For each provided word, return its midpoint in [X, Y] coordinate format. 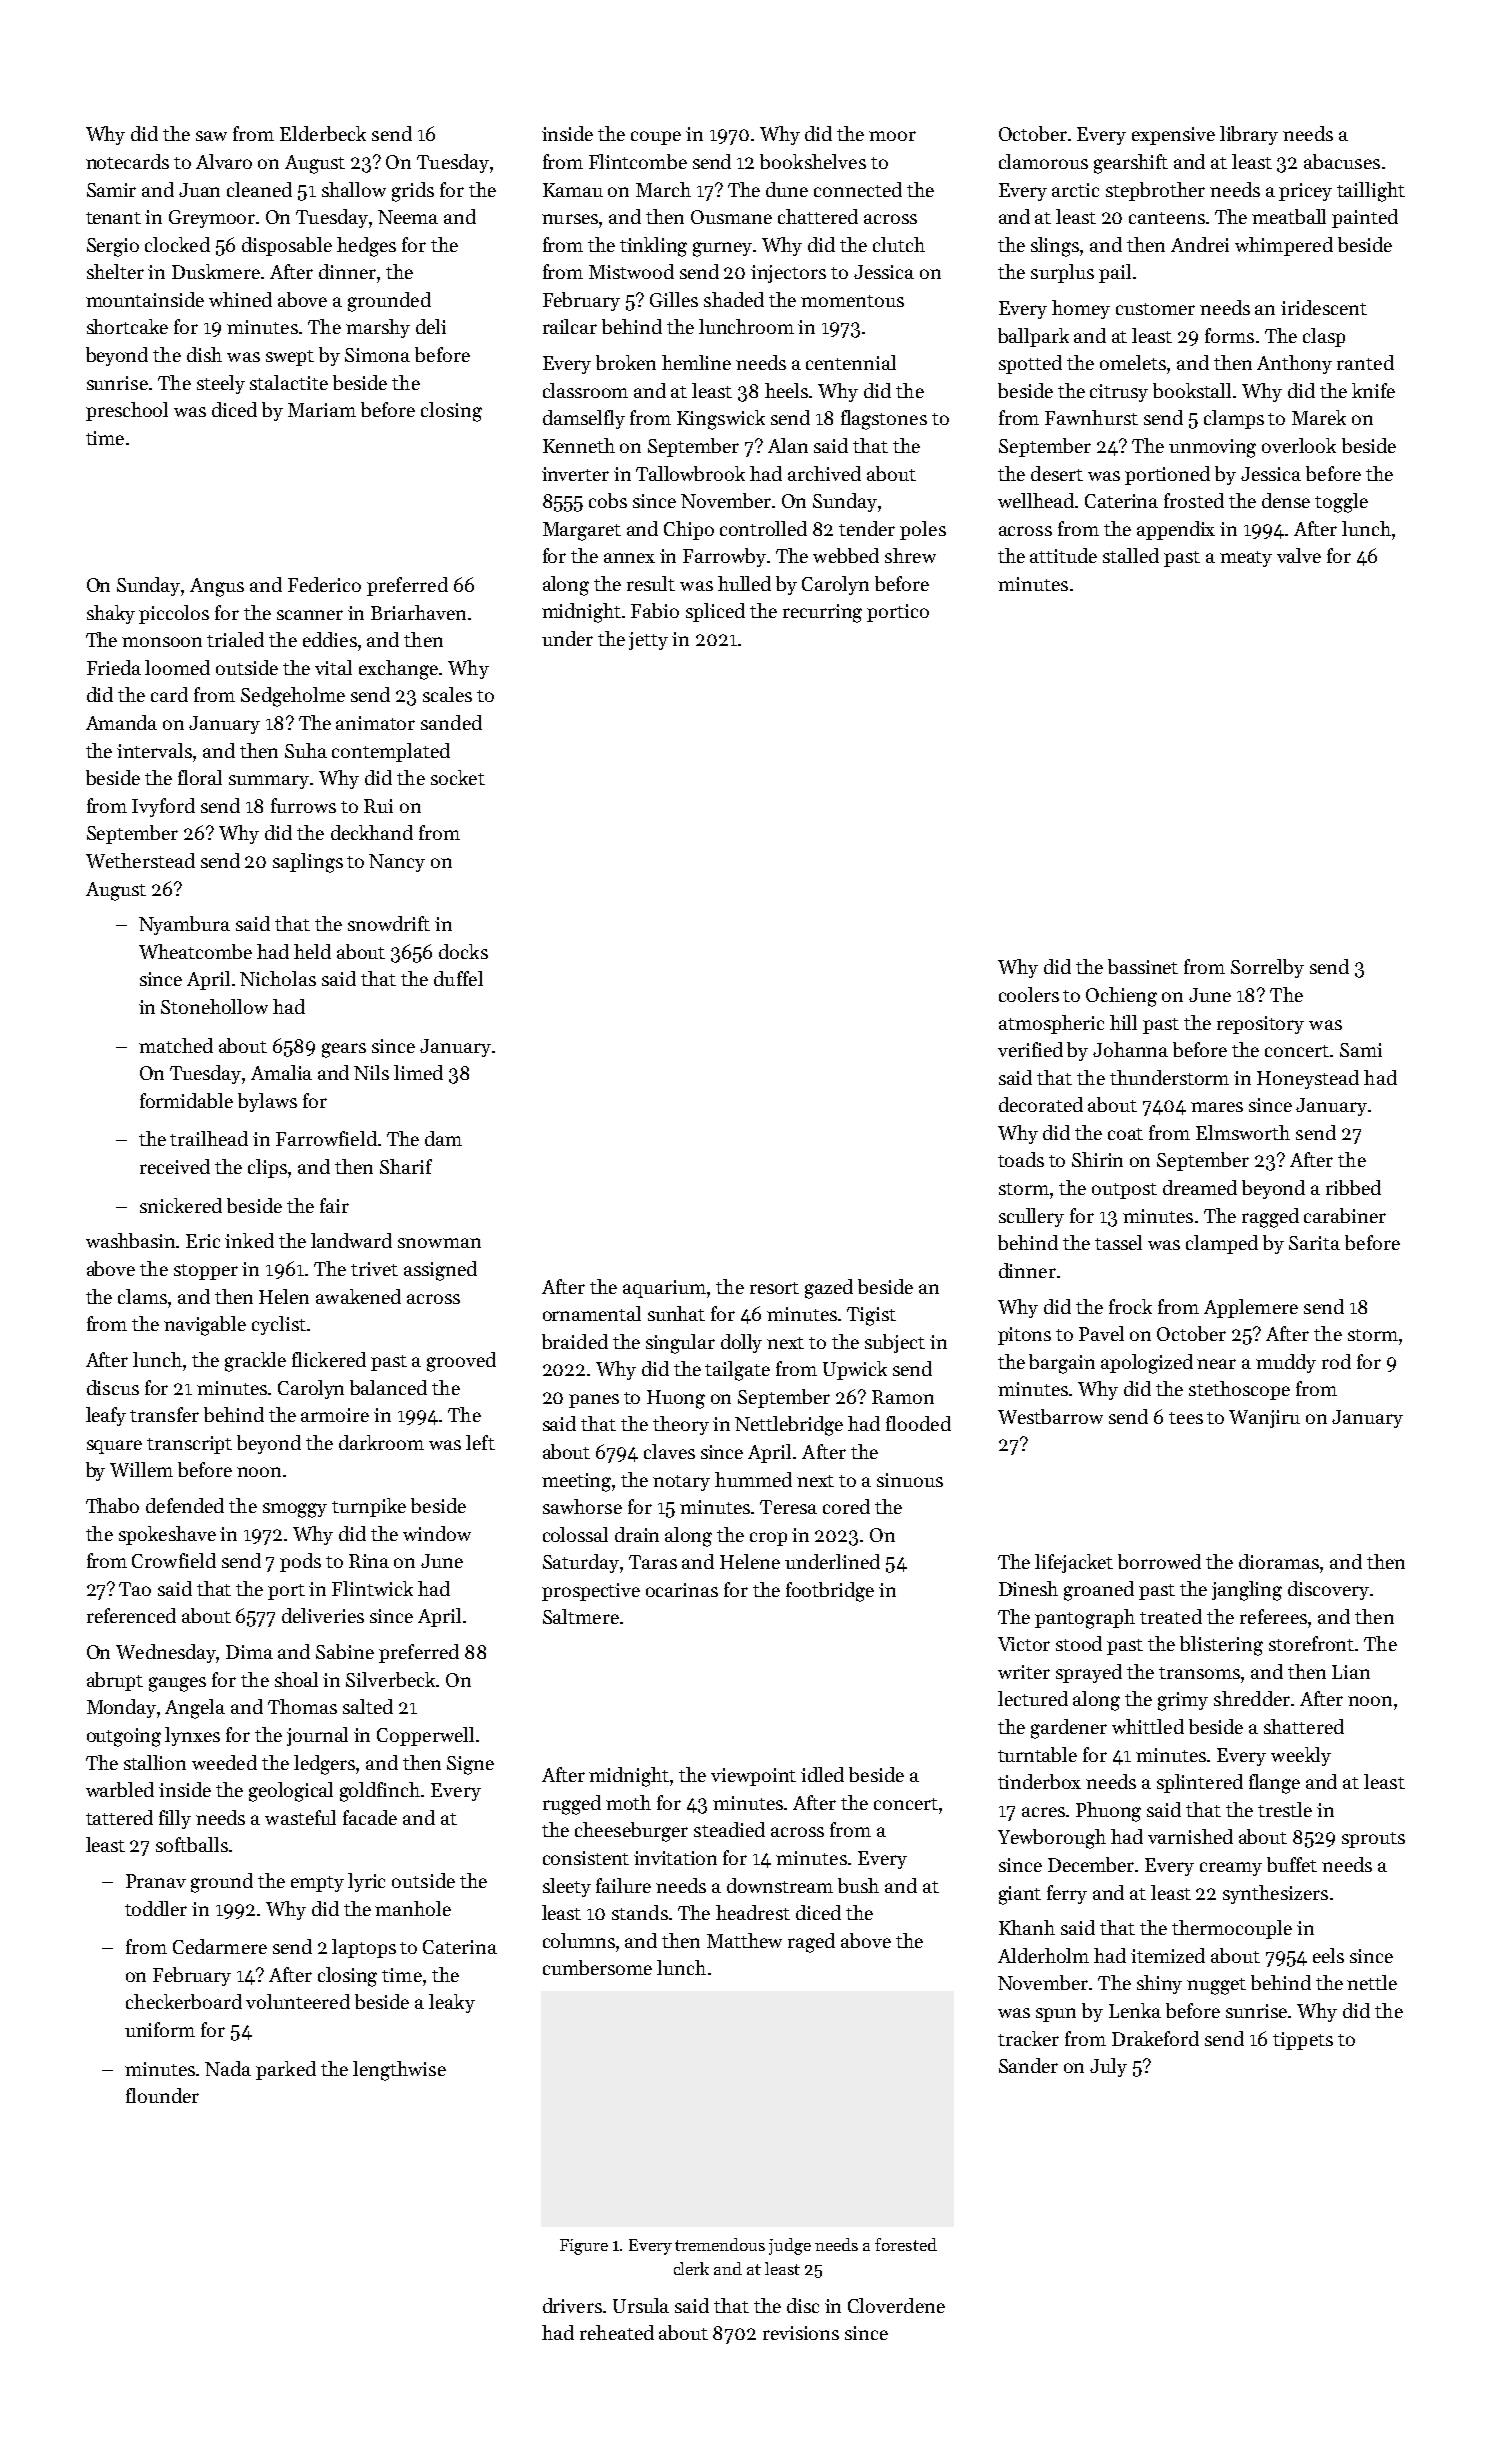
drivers [572, 2305]
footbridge [830, 1592]
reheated [617, 2332]
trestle [1285, 1809]
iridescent [1324, 307]
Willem [141, 1469]
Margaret [582, 531]
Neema [408, 217]
